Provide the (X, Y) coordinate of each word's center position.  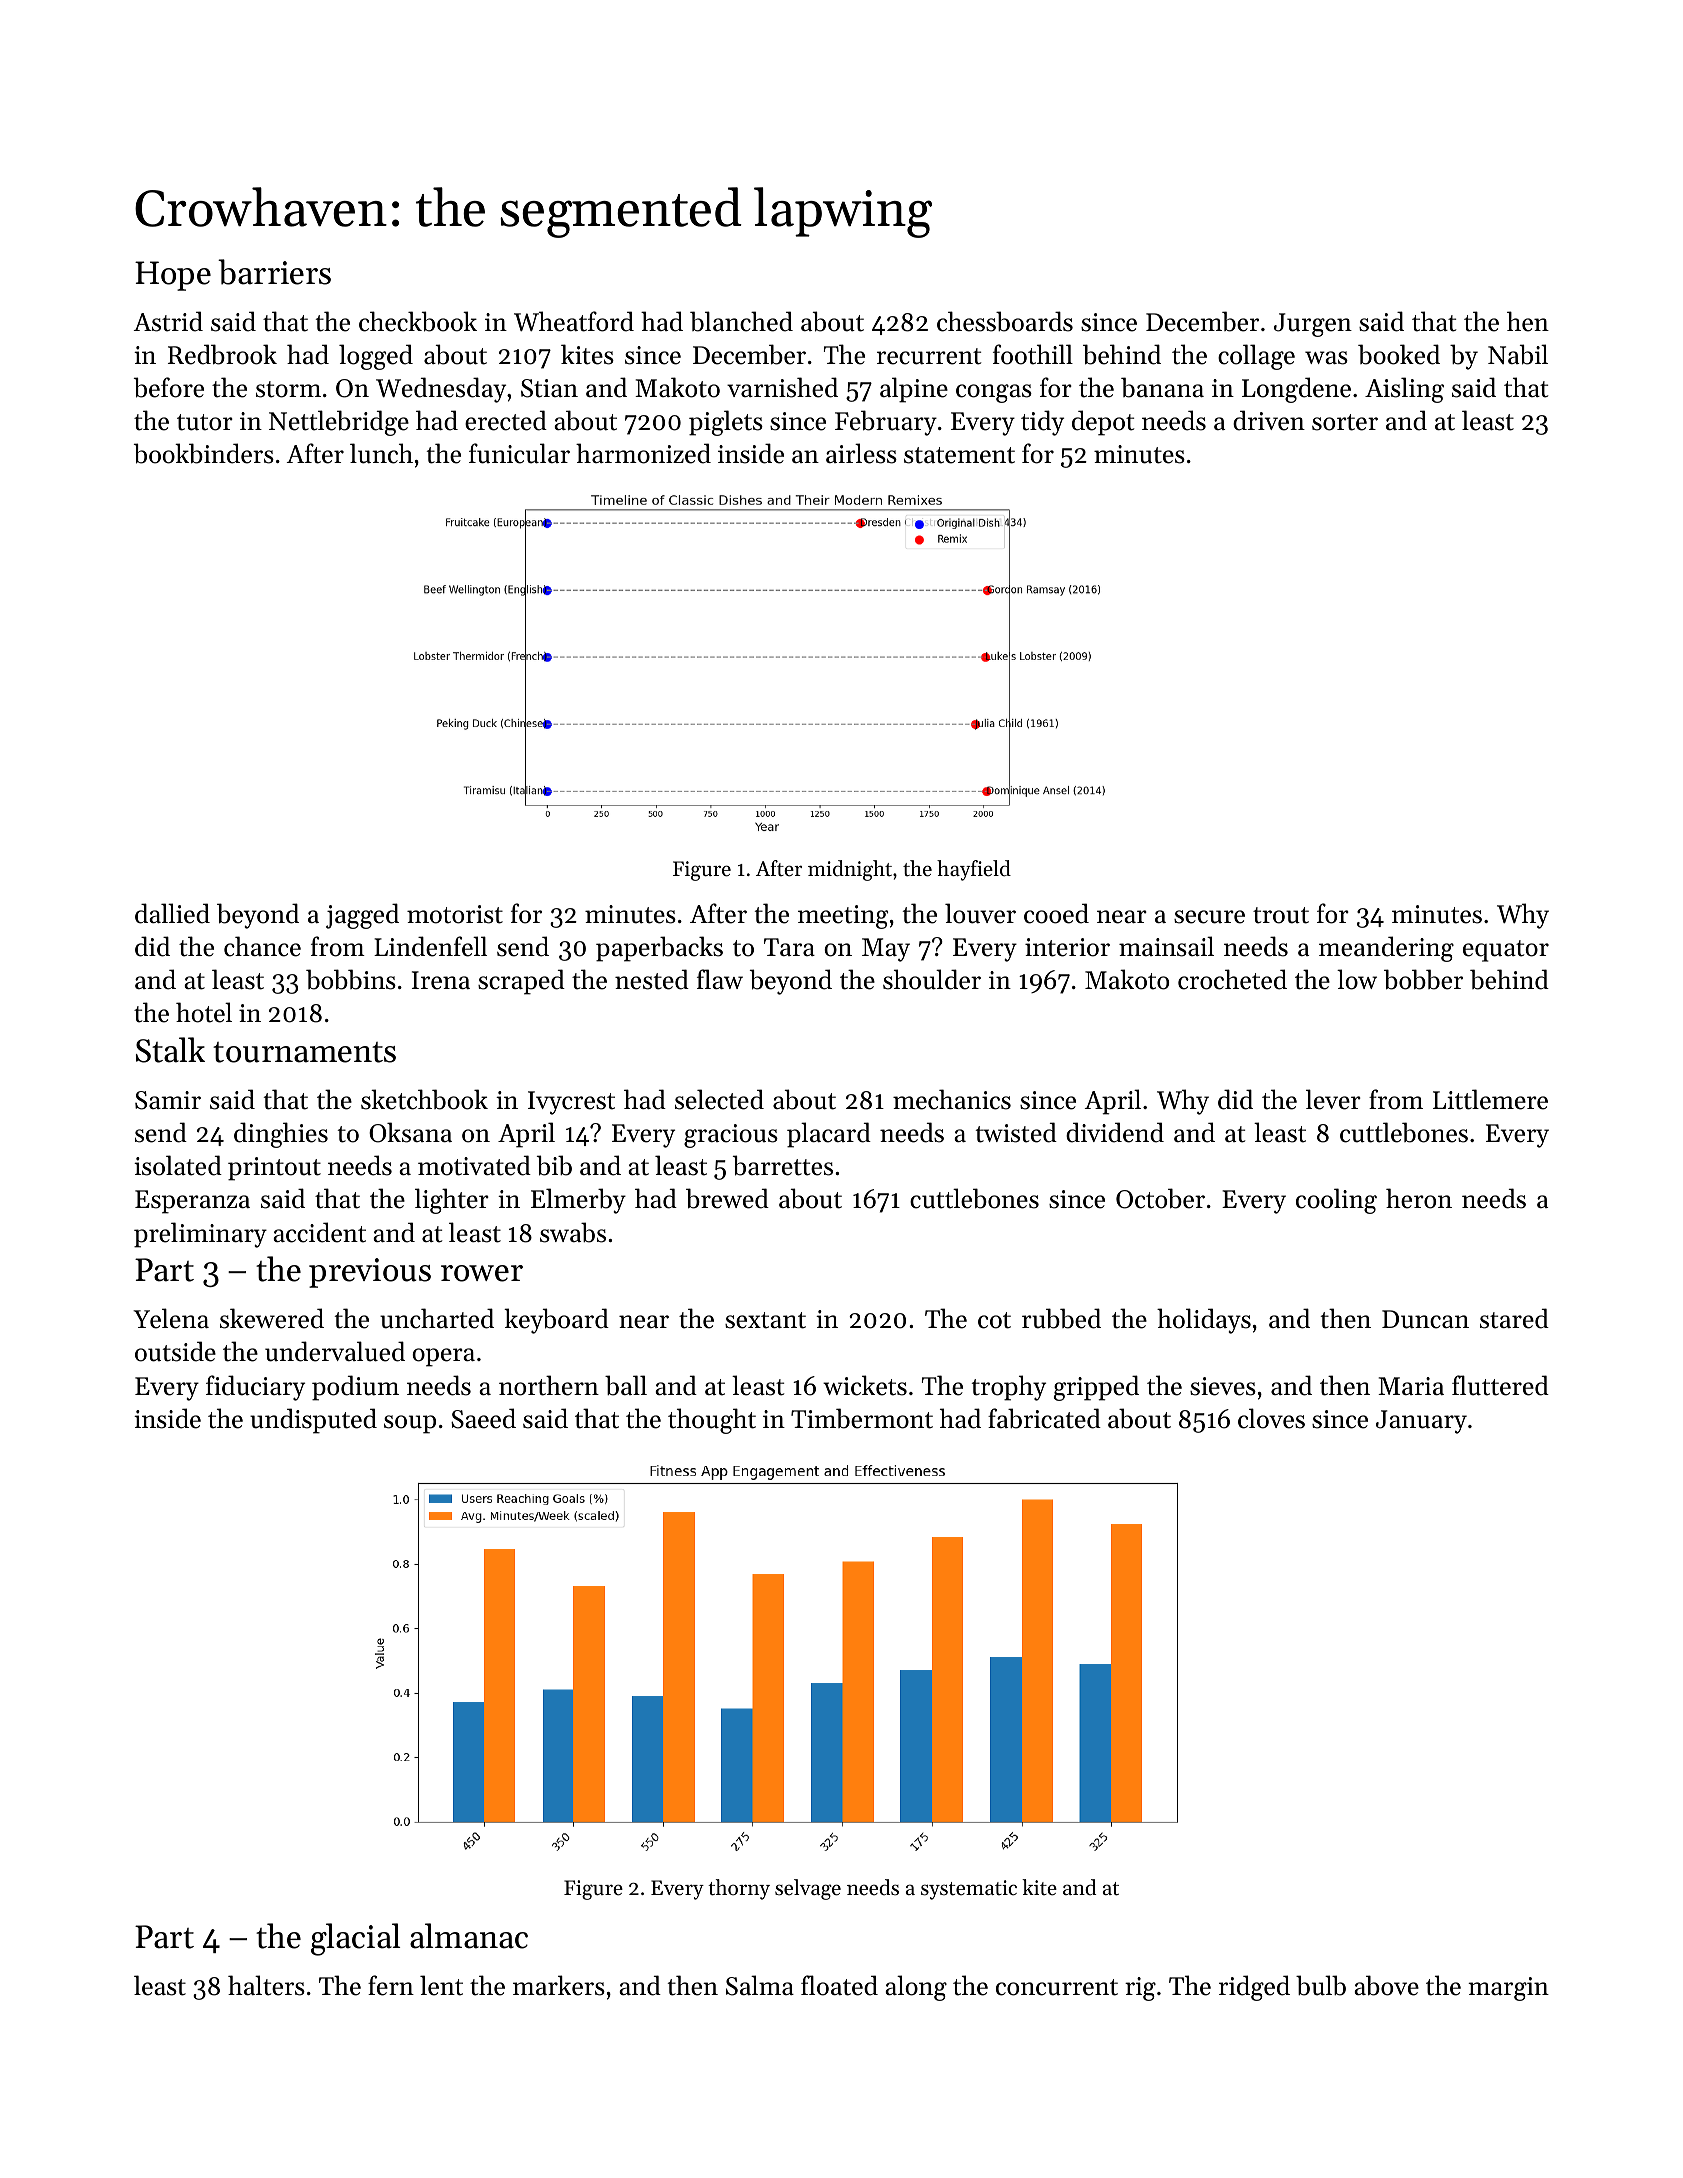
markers (559, 1985)
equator (1506, 951)
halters (266, 1985)
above (1387, 1985)
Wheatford (574, 321)
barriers (274, 272)
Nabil (1518, 354)
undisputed (313, 1421)
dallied (172, 913)
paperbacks (659, 949)
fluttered (1500, 1385)
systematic (969, 1890)
